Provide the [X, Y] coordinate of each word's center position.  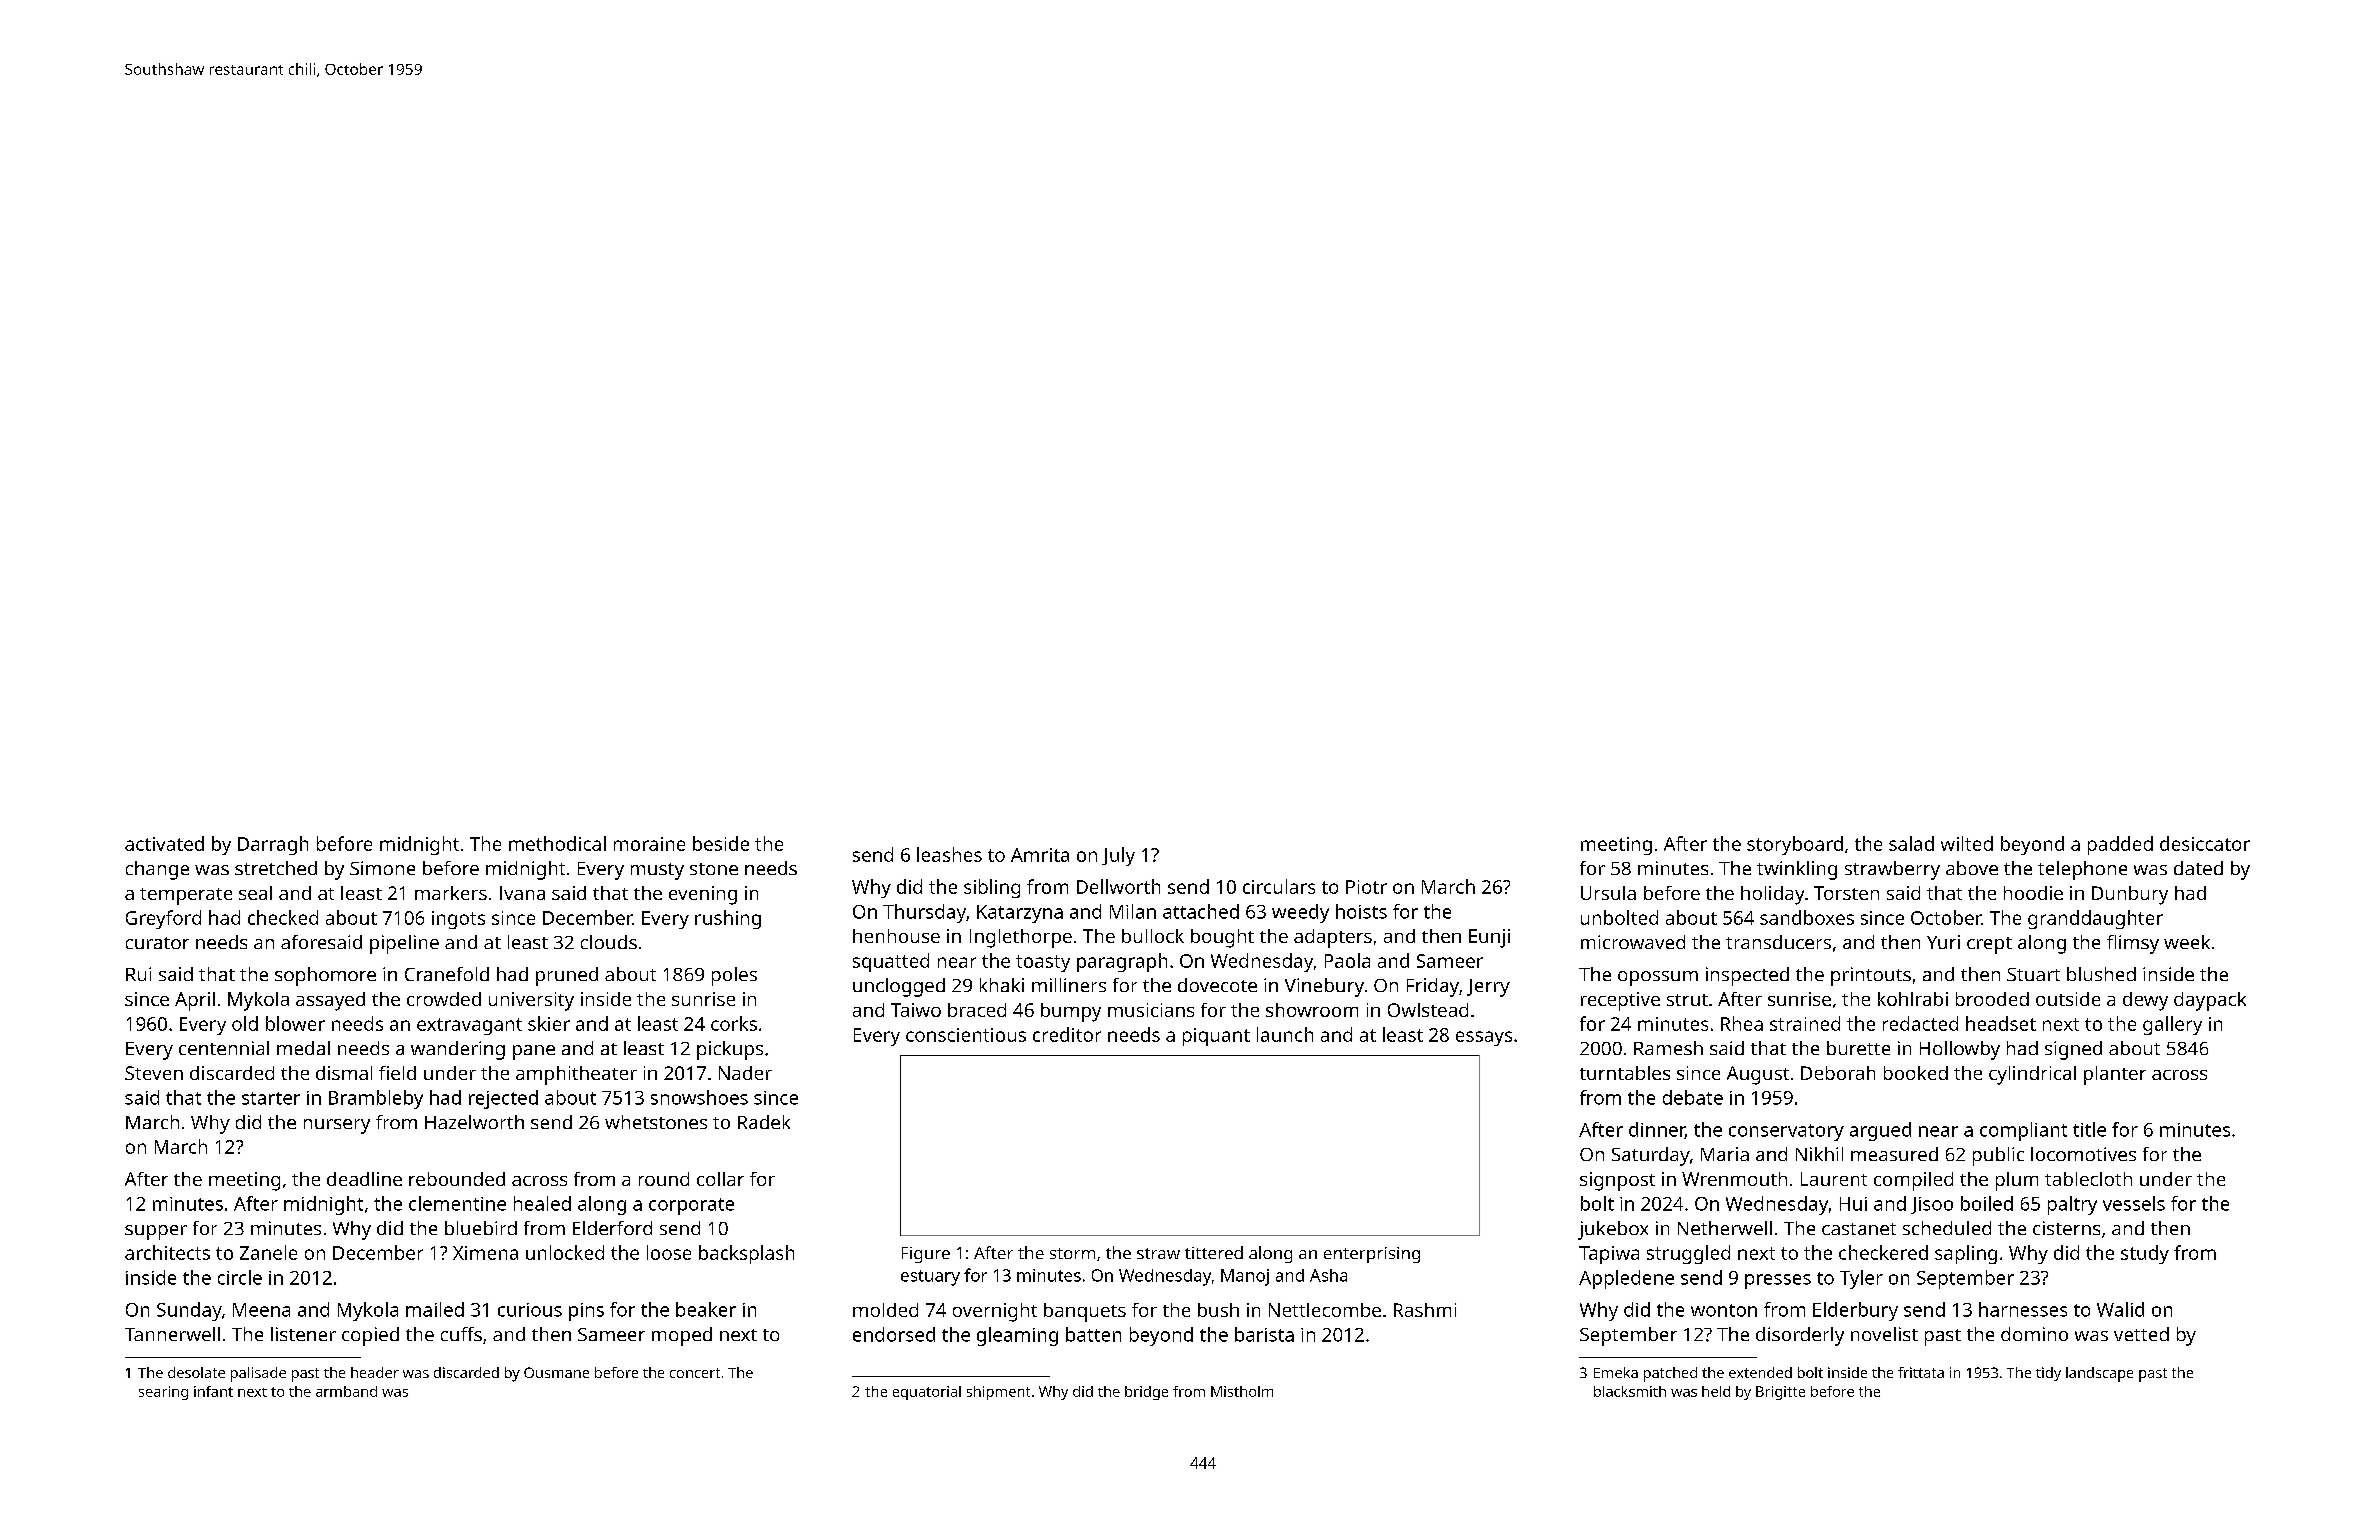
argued [1880, 1131]
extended [1760, 1372]
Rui [138, 974]
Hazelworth [474, 1122]
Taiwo [916, 1010]
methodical [557, 843]
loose [669, 1252]
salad [1911, 843]
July [1118, 856]
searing [163, 1393]
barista [1264, 1334]
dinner [1657, 1130]
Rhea [1742, 1023]
